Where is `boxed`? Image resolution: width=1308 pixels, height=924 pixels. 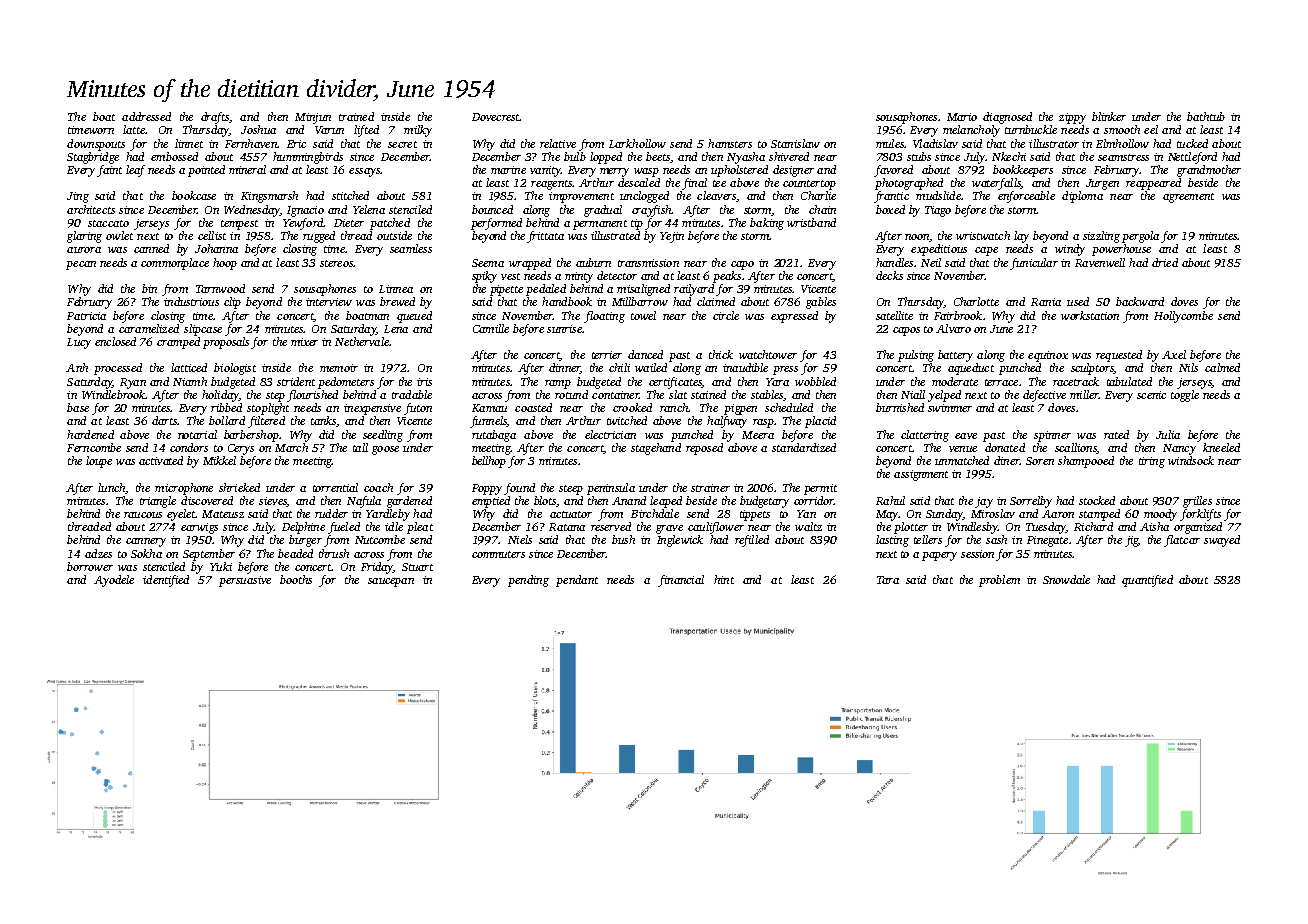
boxed is located at coordinates (890, 209).
